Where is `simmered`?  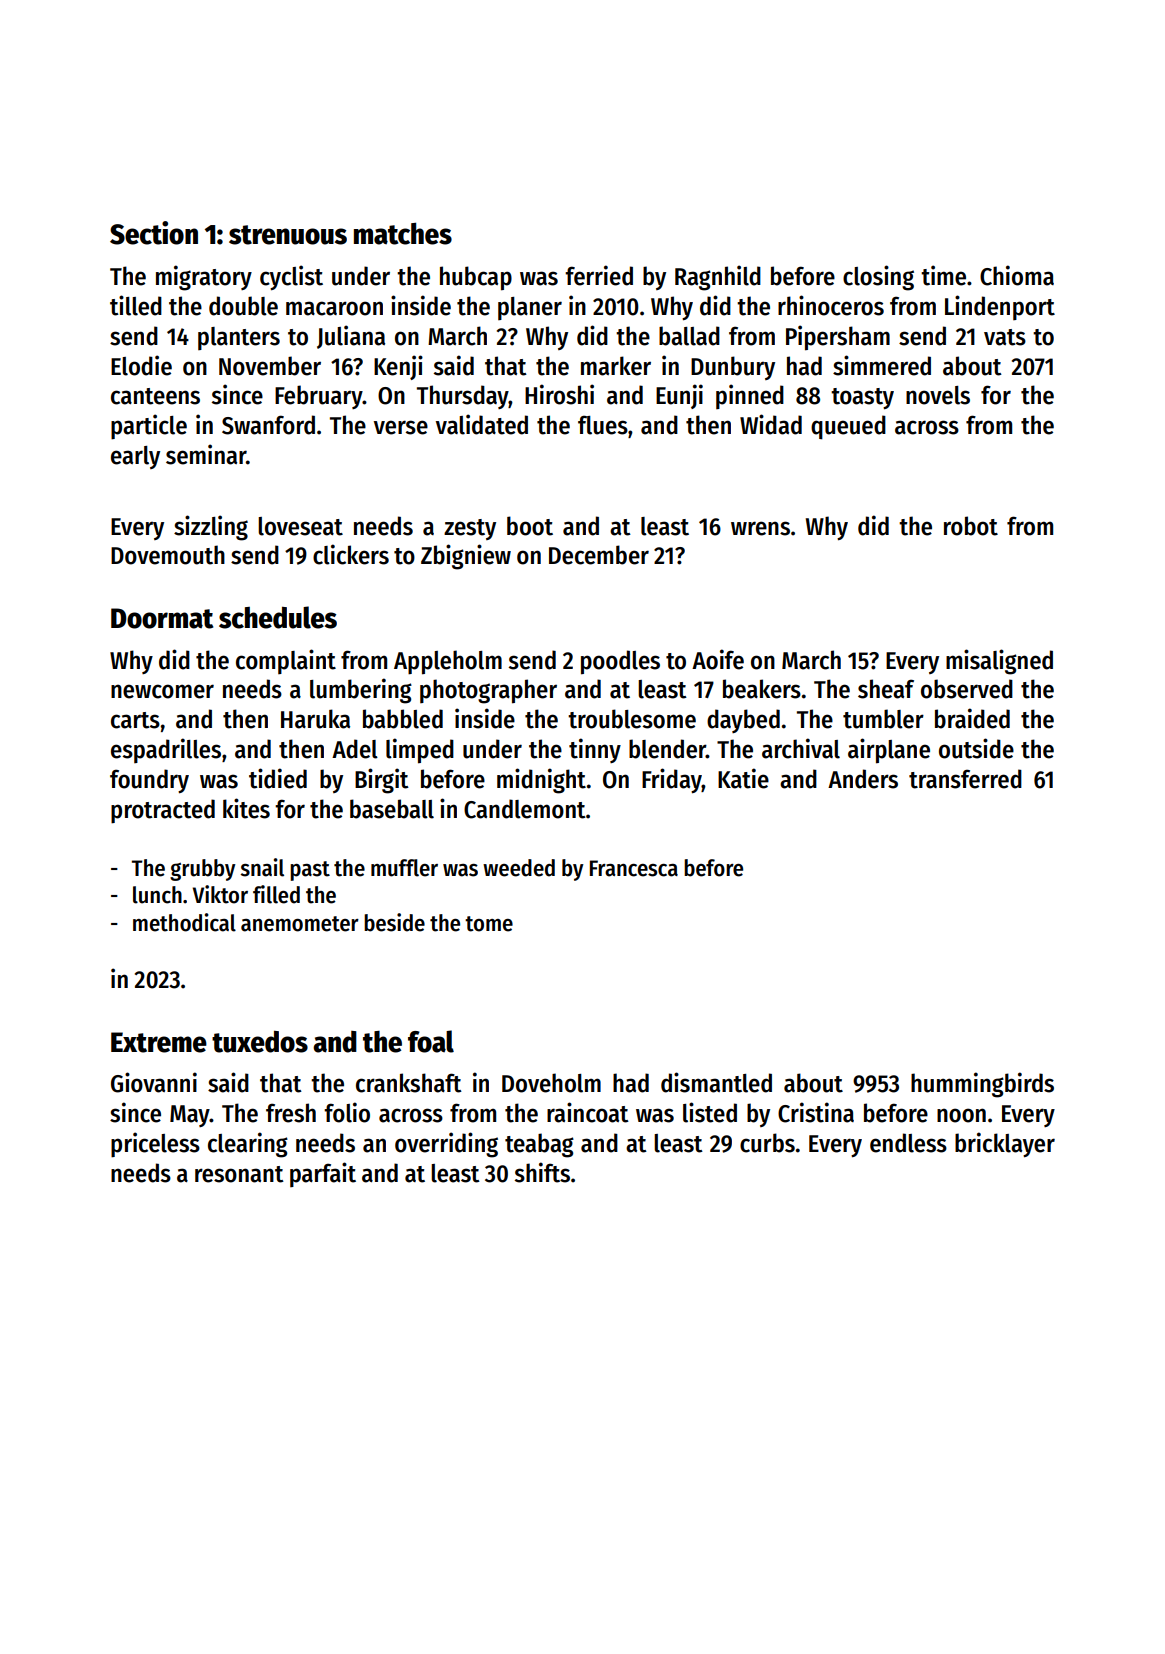
simmered is located at coordinates (882, 365).
